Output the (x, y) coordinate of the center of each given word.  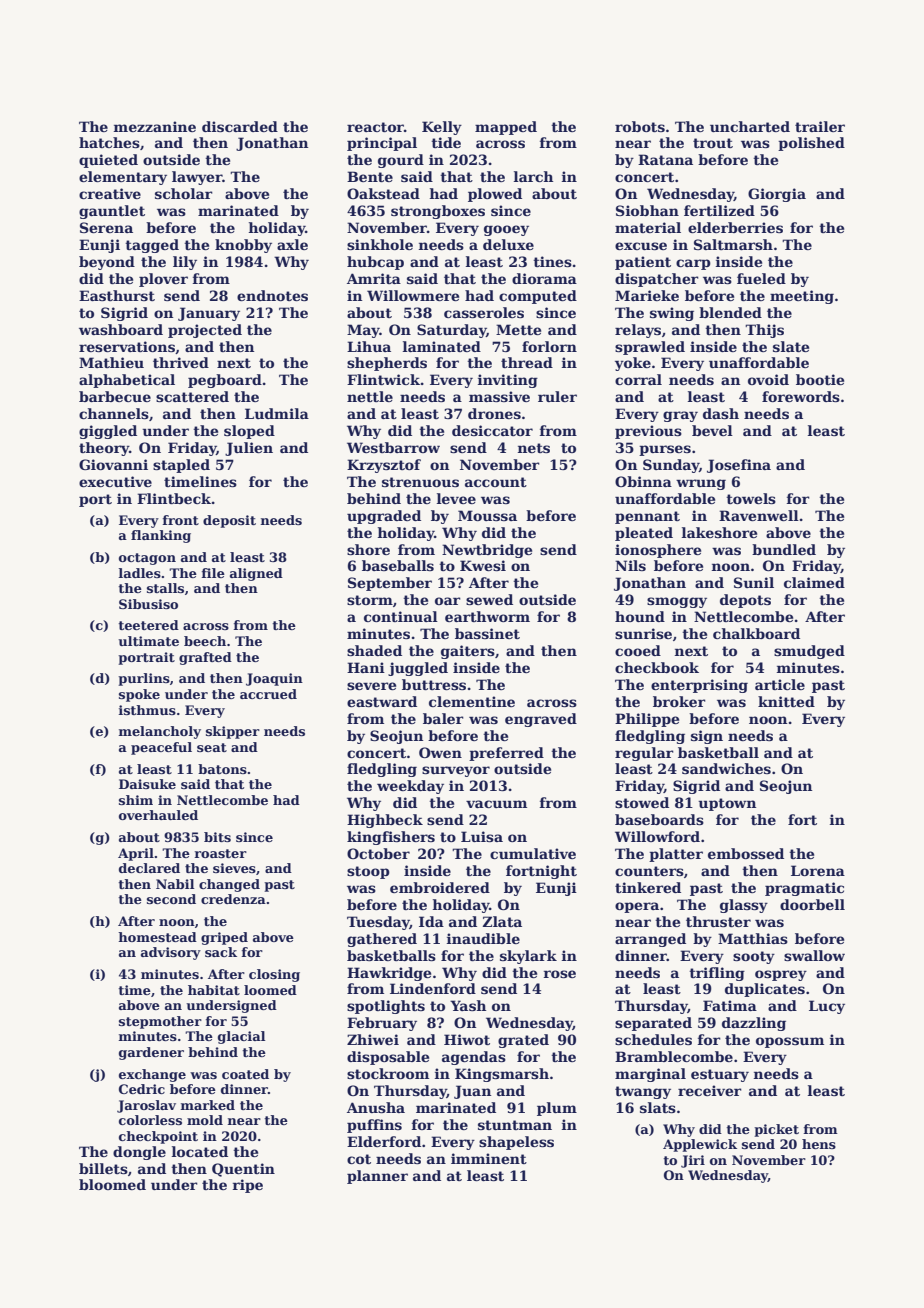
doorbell (812, 904)
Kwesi (483, 565)
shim (136, 800)
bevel (712, 430)
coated (245, 1074)
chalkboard (756, 633)
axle (292, 244)
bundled (784, 549)
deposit (229, 521)
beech (205, 641)
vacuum (496, 804)
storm (370, 600)
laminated (442, 346)
